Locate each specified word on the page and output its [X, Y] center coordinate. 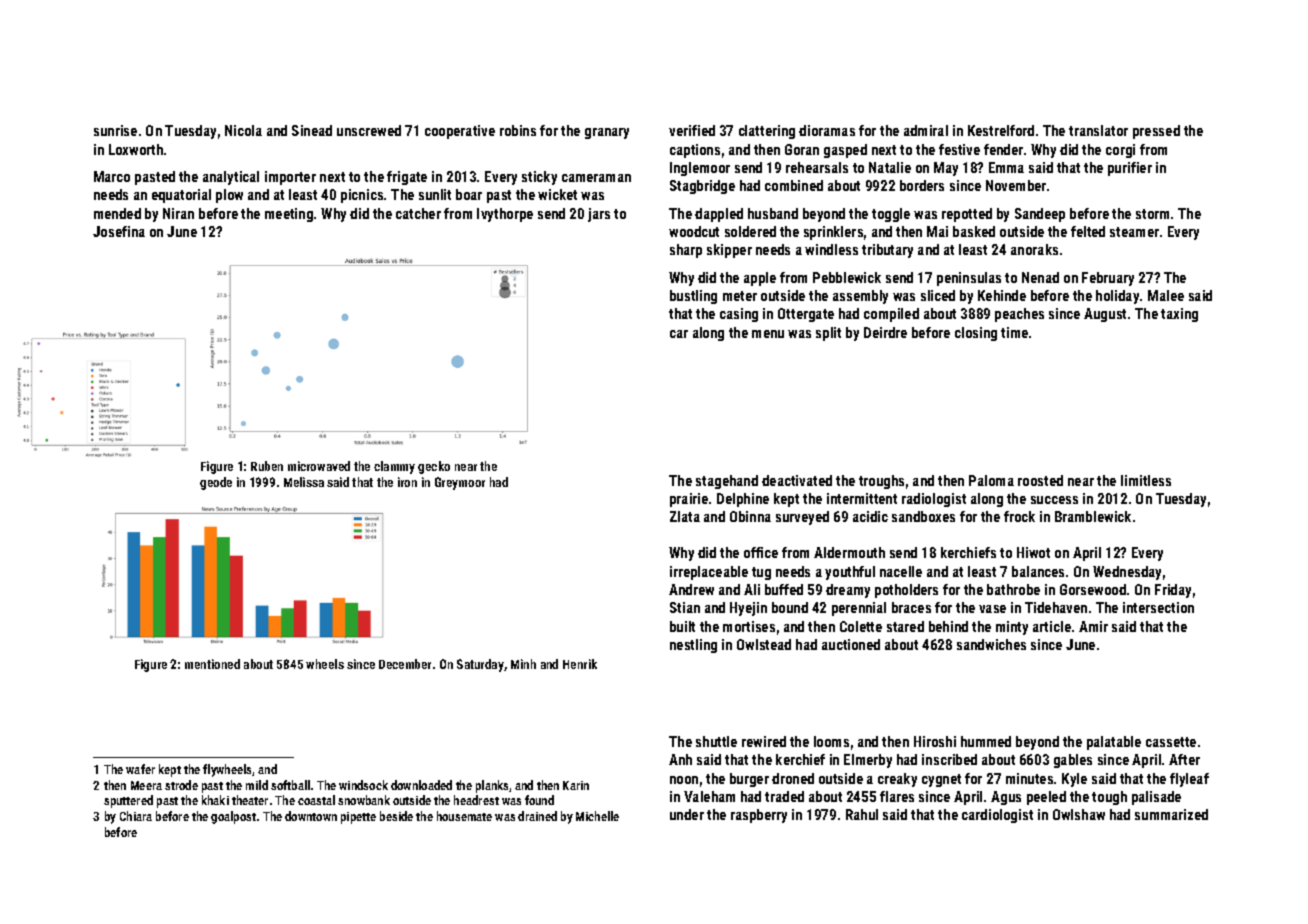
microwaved [319, 466]
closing [976, 334]
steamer [1134, 232]
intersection [1158, 607]
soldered [750, 231]
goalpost [233, 817]
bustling [693, 297]
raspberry [759, 816]
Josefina [119, 231]
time [1014, 332]
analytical [231, 178]
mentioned [212, 664]
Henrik [580, 664]
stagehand [727, 482]
